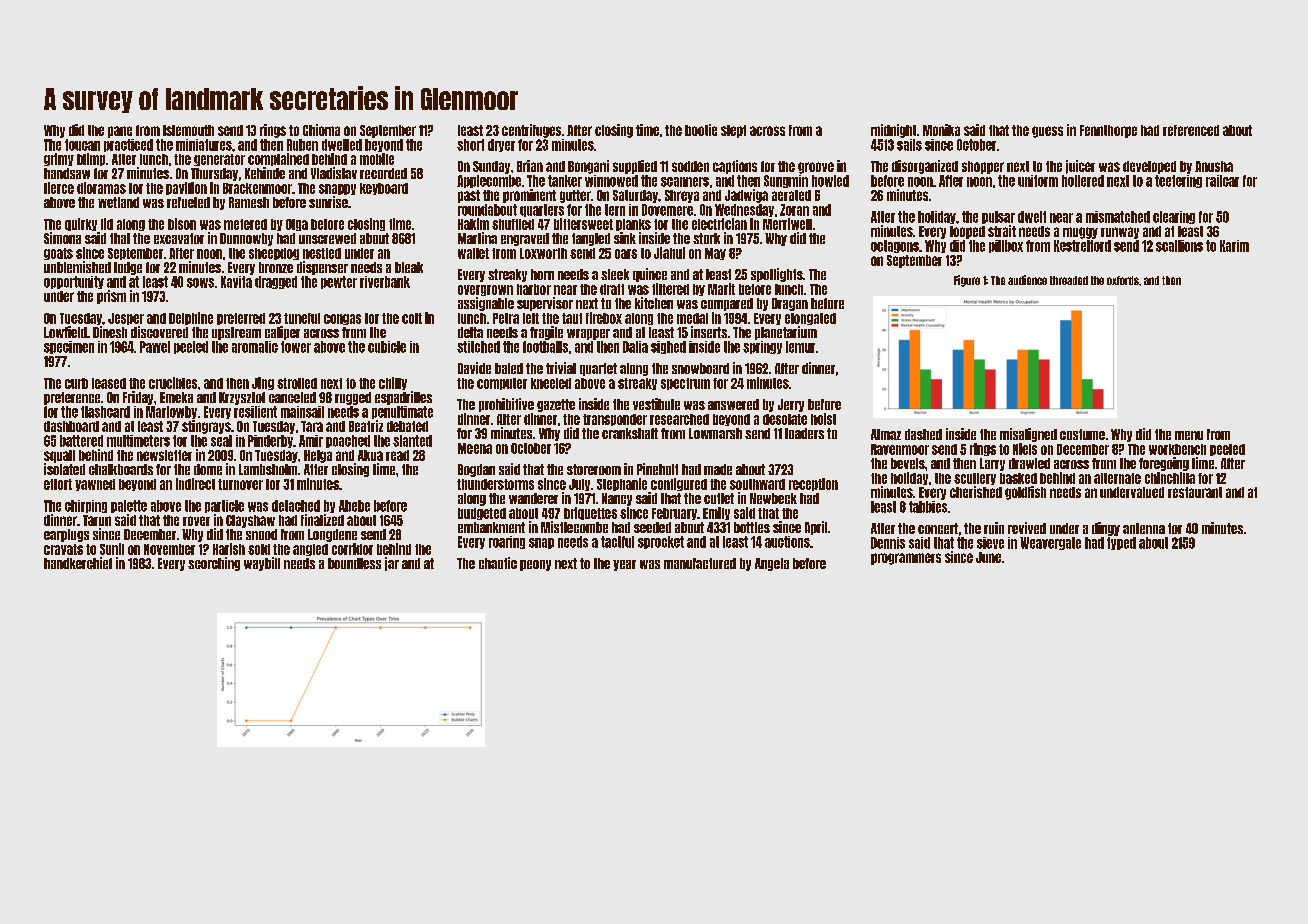 The image size is (1308, 924). I want to click on gutter, so click(575, 196).
